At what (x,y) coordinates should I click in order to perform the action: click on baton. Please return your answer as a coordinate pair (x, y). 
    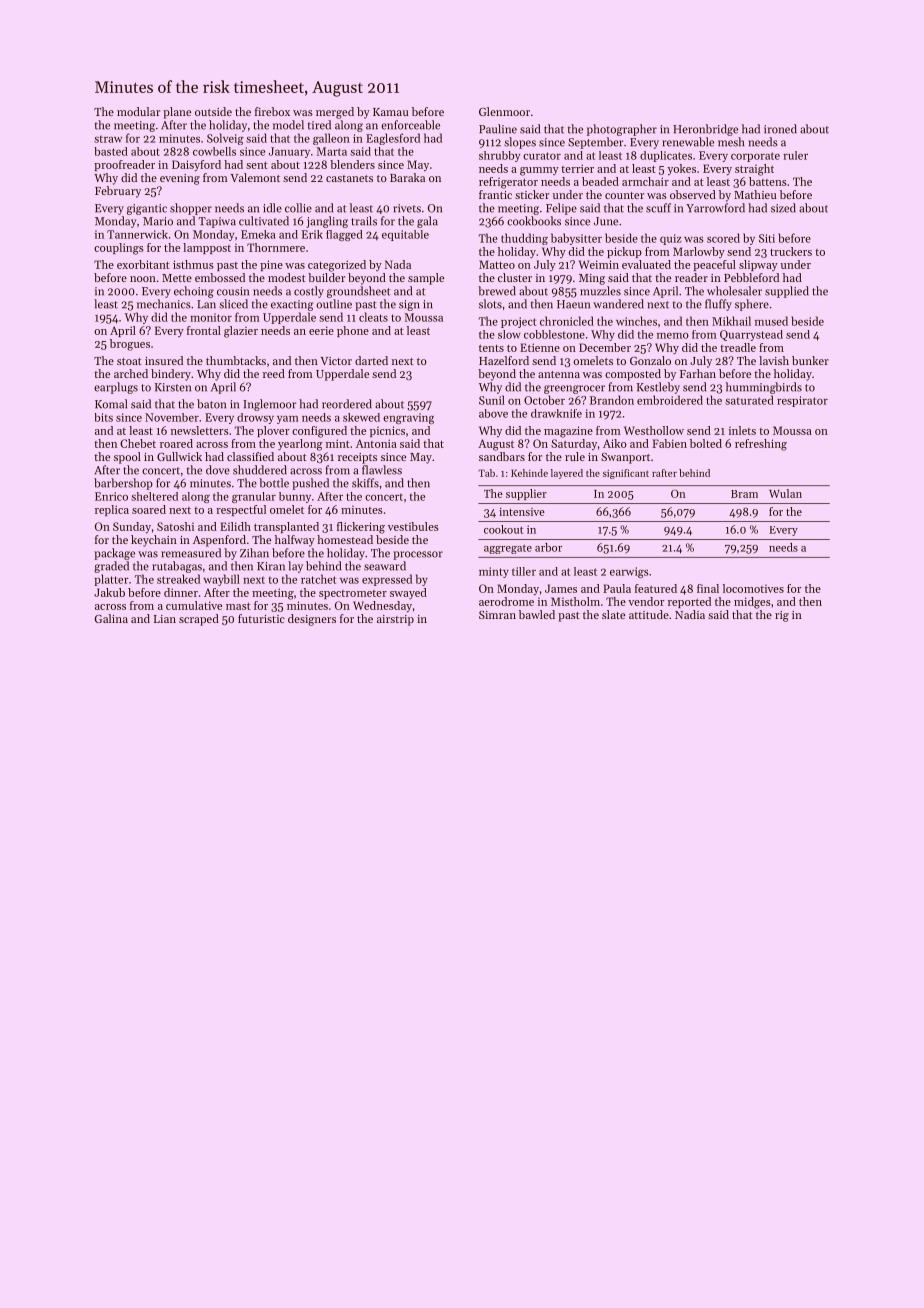
    Looking at the image, I should click on (211, 404).
